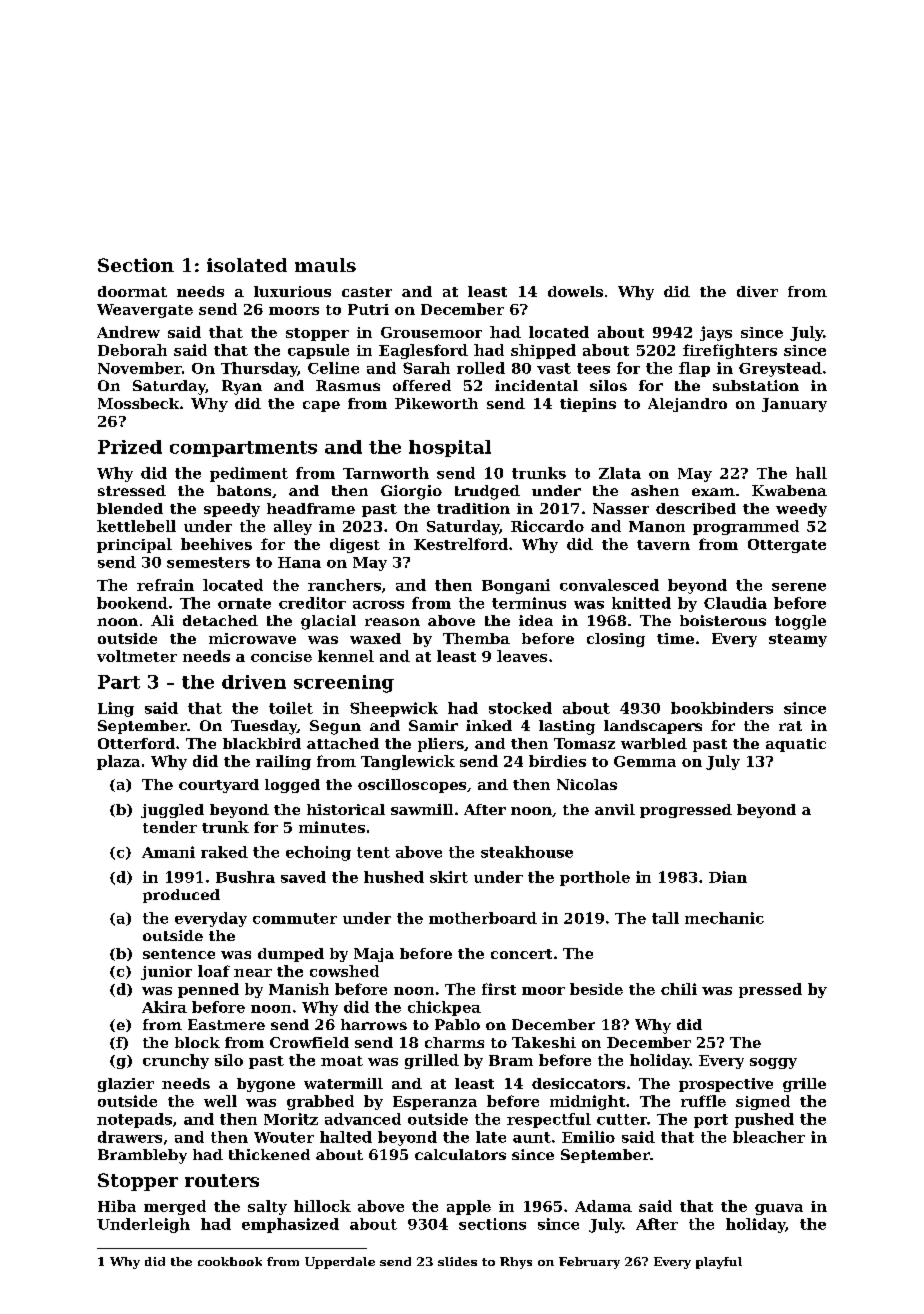 Image resolution: width=924 pixels, height=1314 pixels. Describe the element at coordinates (723, 620) in the image. I see `boisterous` at that location.
